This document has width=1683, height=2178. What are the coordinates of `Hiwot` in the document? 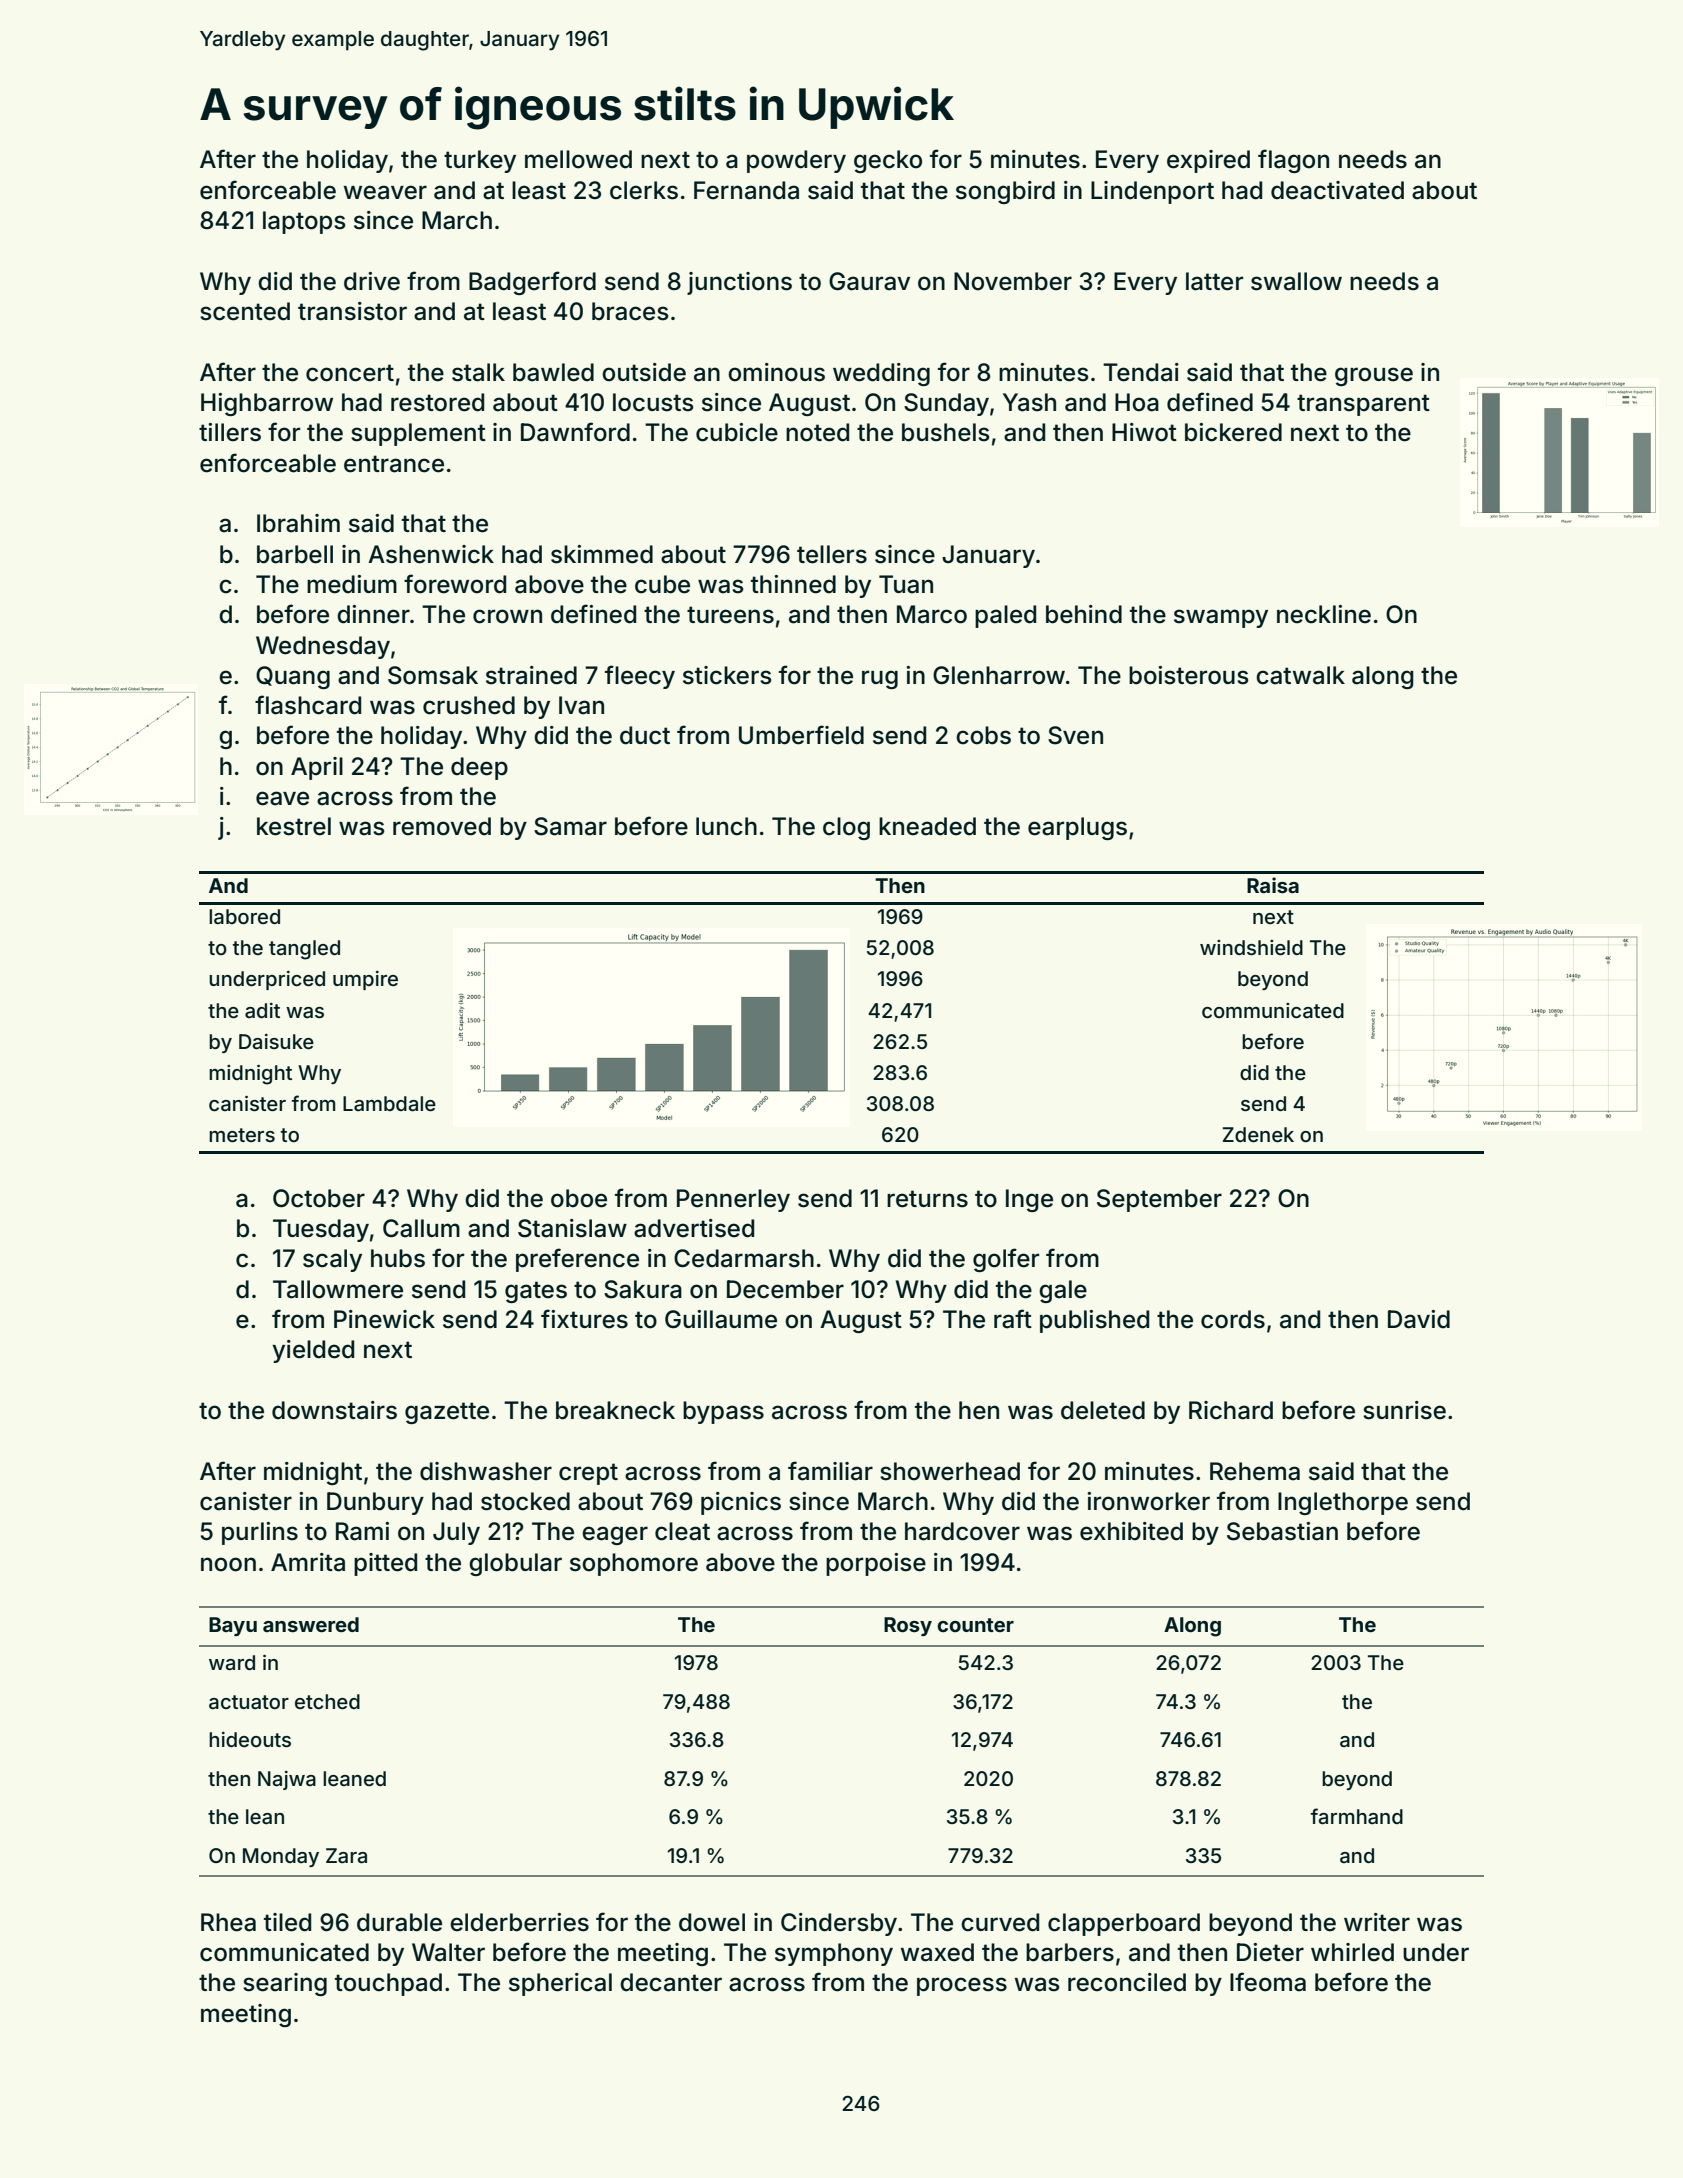 It's located at (1144, 432).
